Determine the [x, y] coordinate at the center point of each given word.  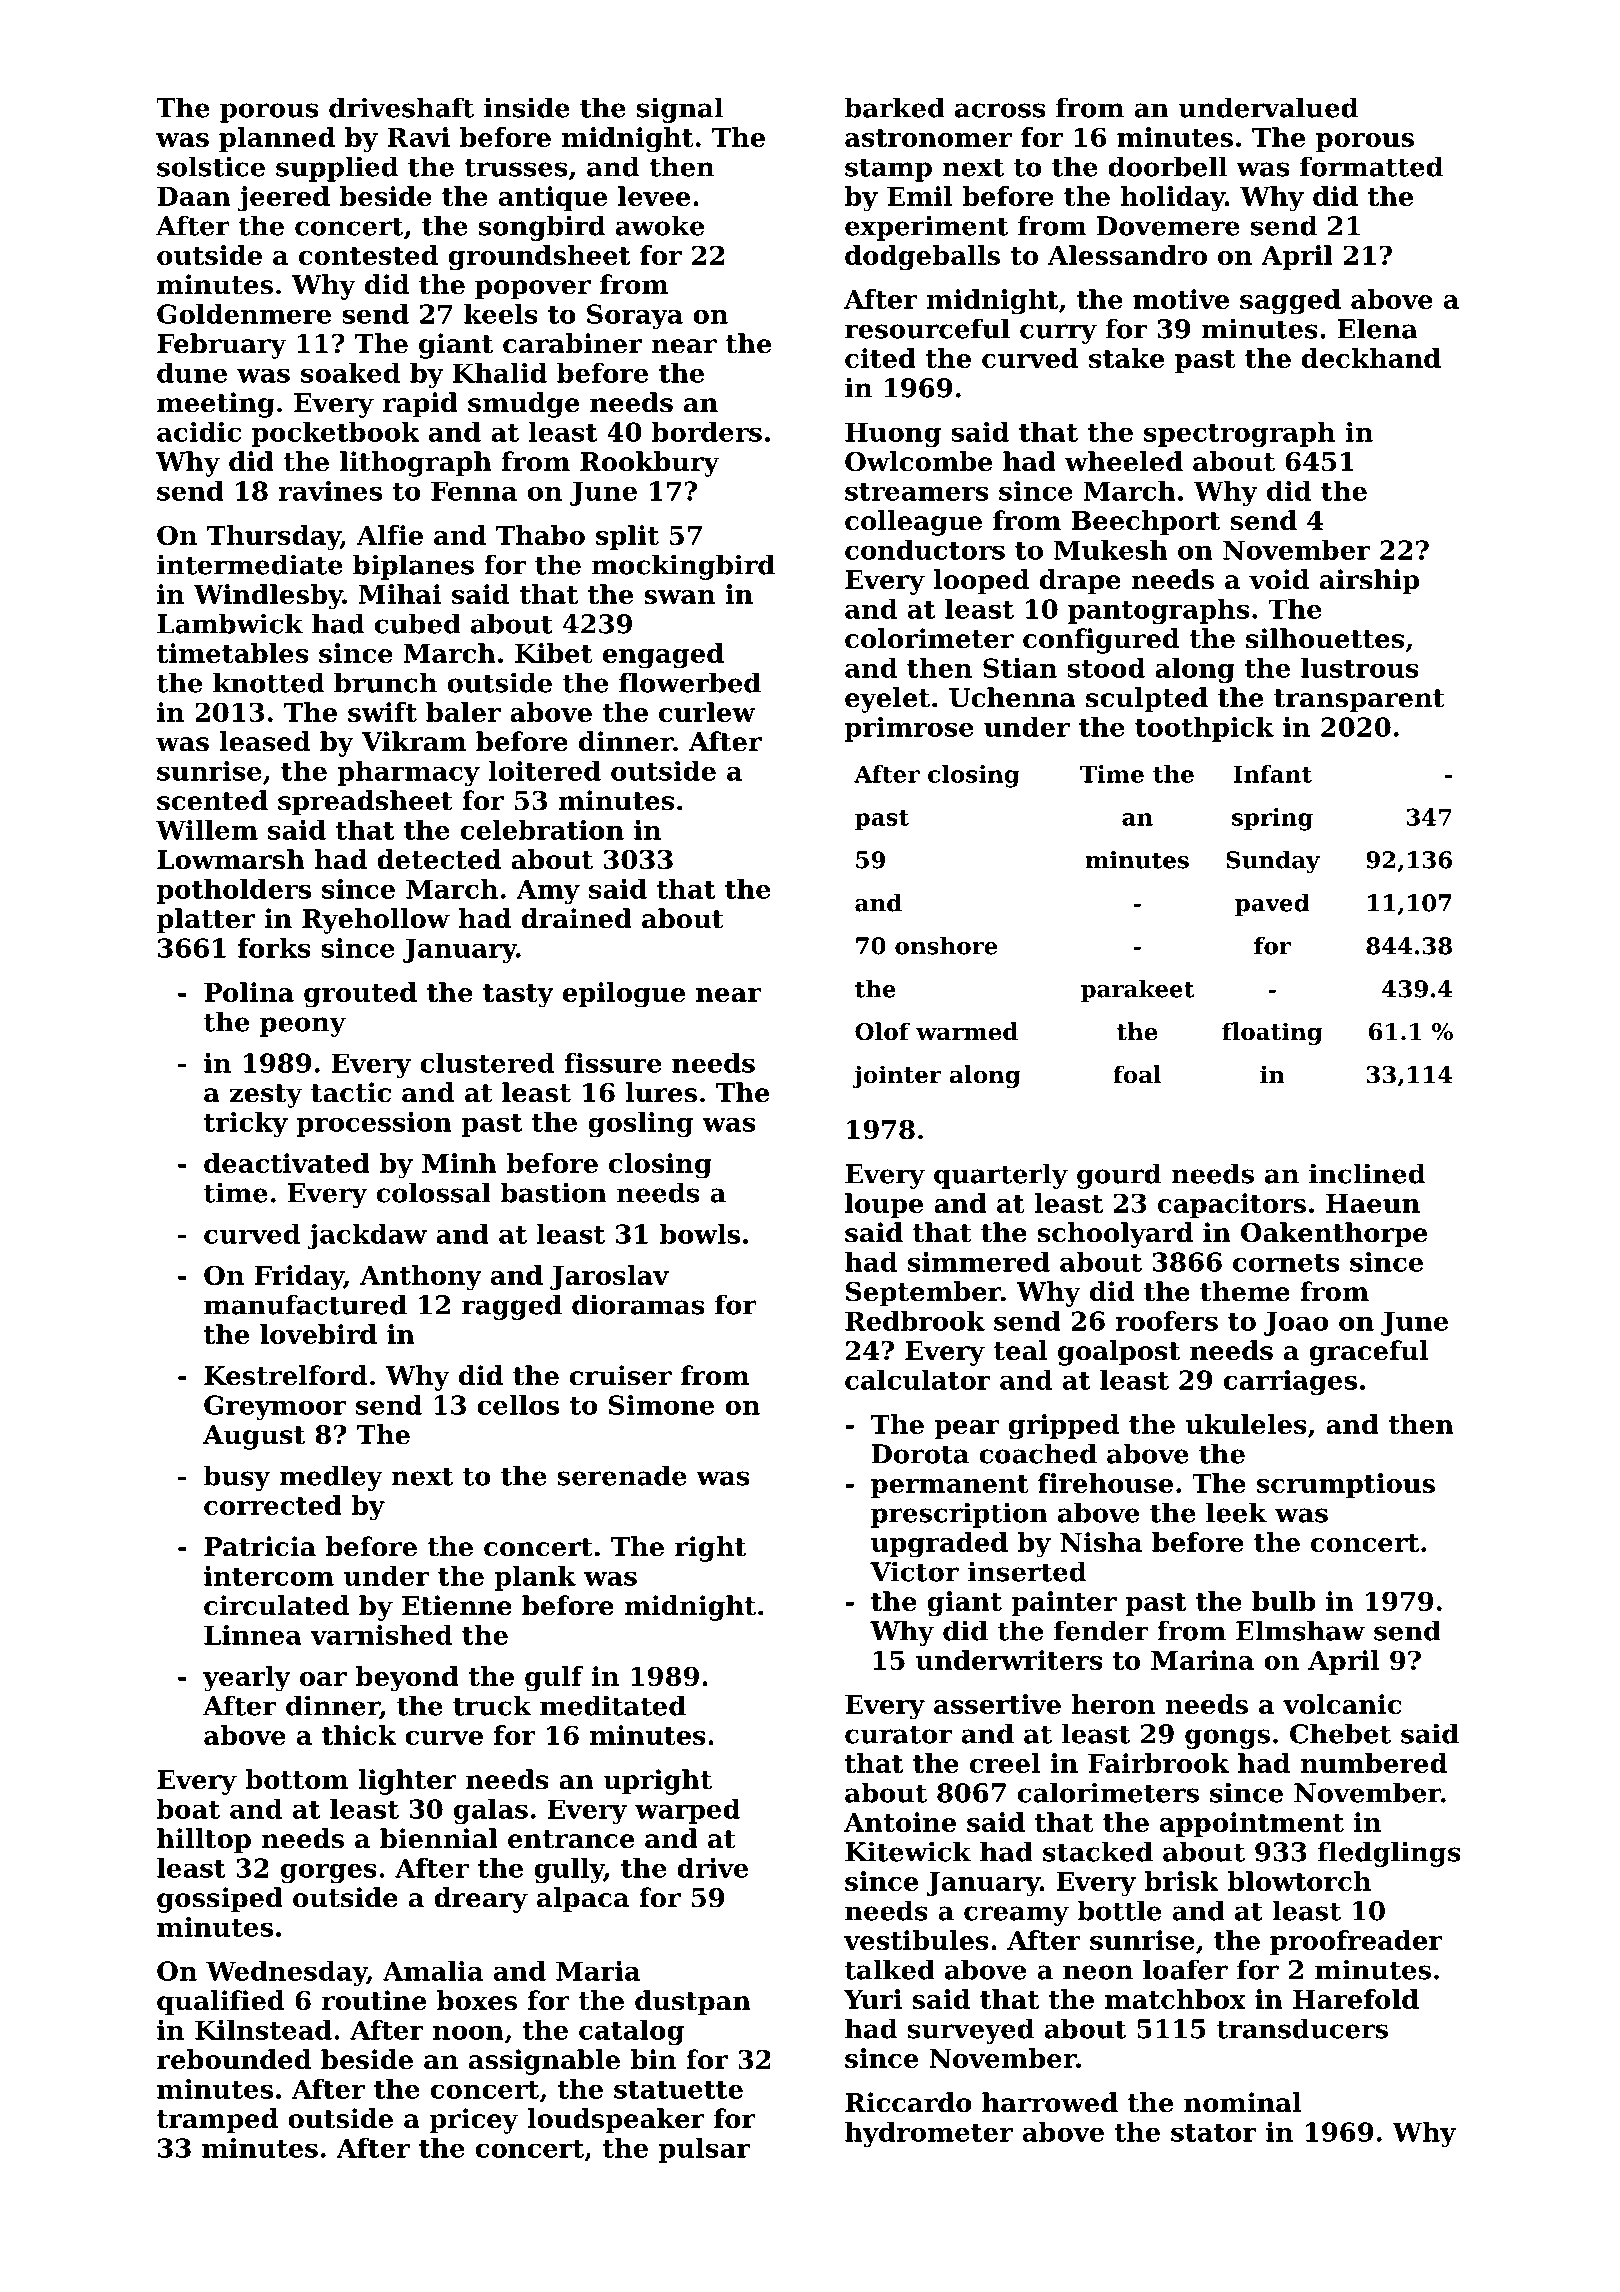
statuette [678, 2090]
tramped [217, 2121]
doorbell [1167, 166]
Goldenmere [244, 314]
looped [981, 582]
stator [1214, 2133]
